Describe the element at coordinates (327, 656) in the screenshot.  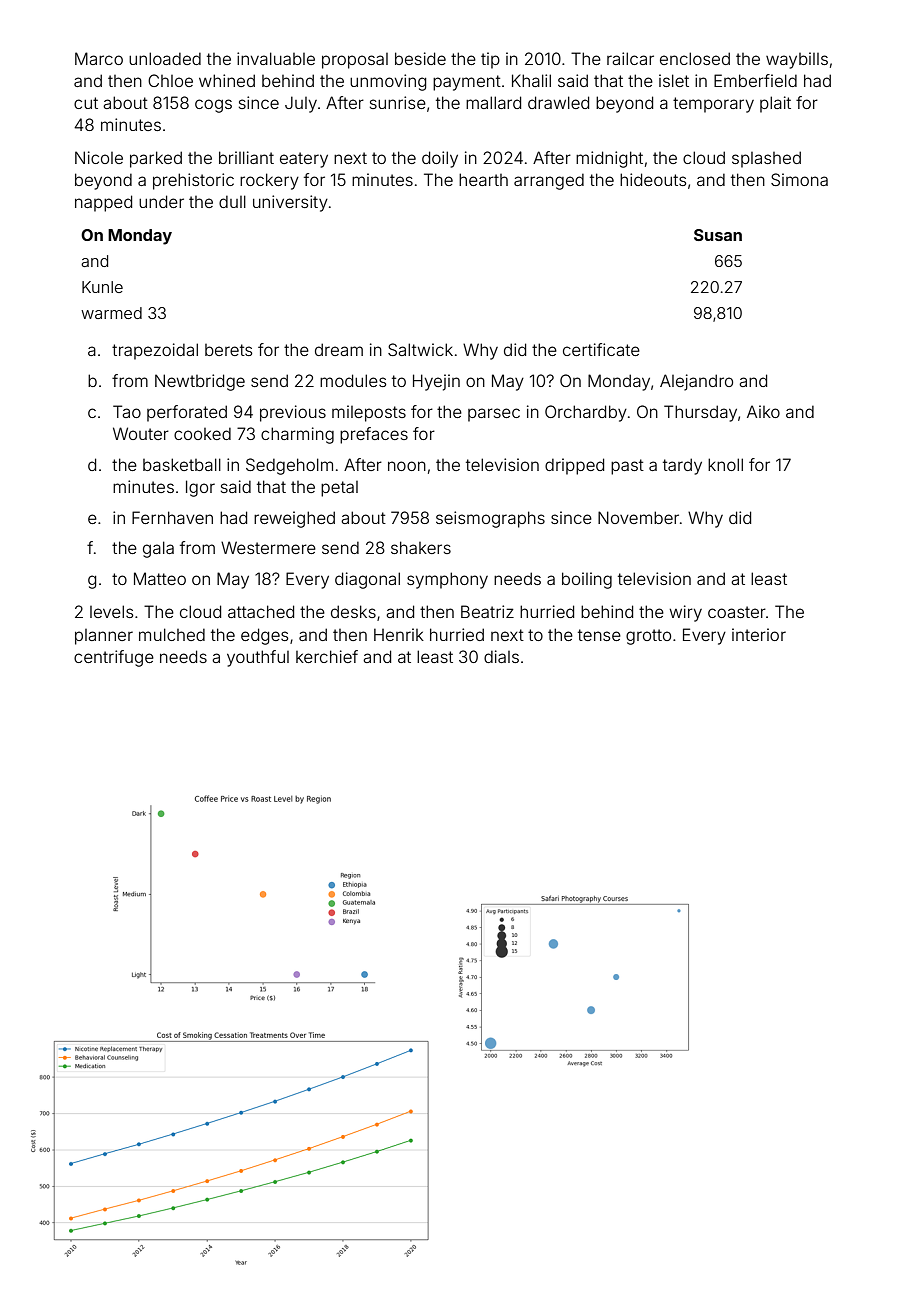
I see `kerchief` at that location.
